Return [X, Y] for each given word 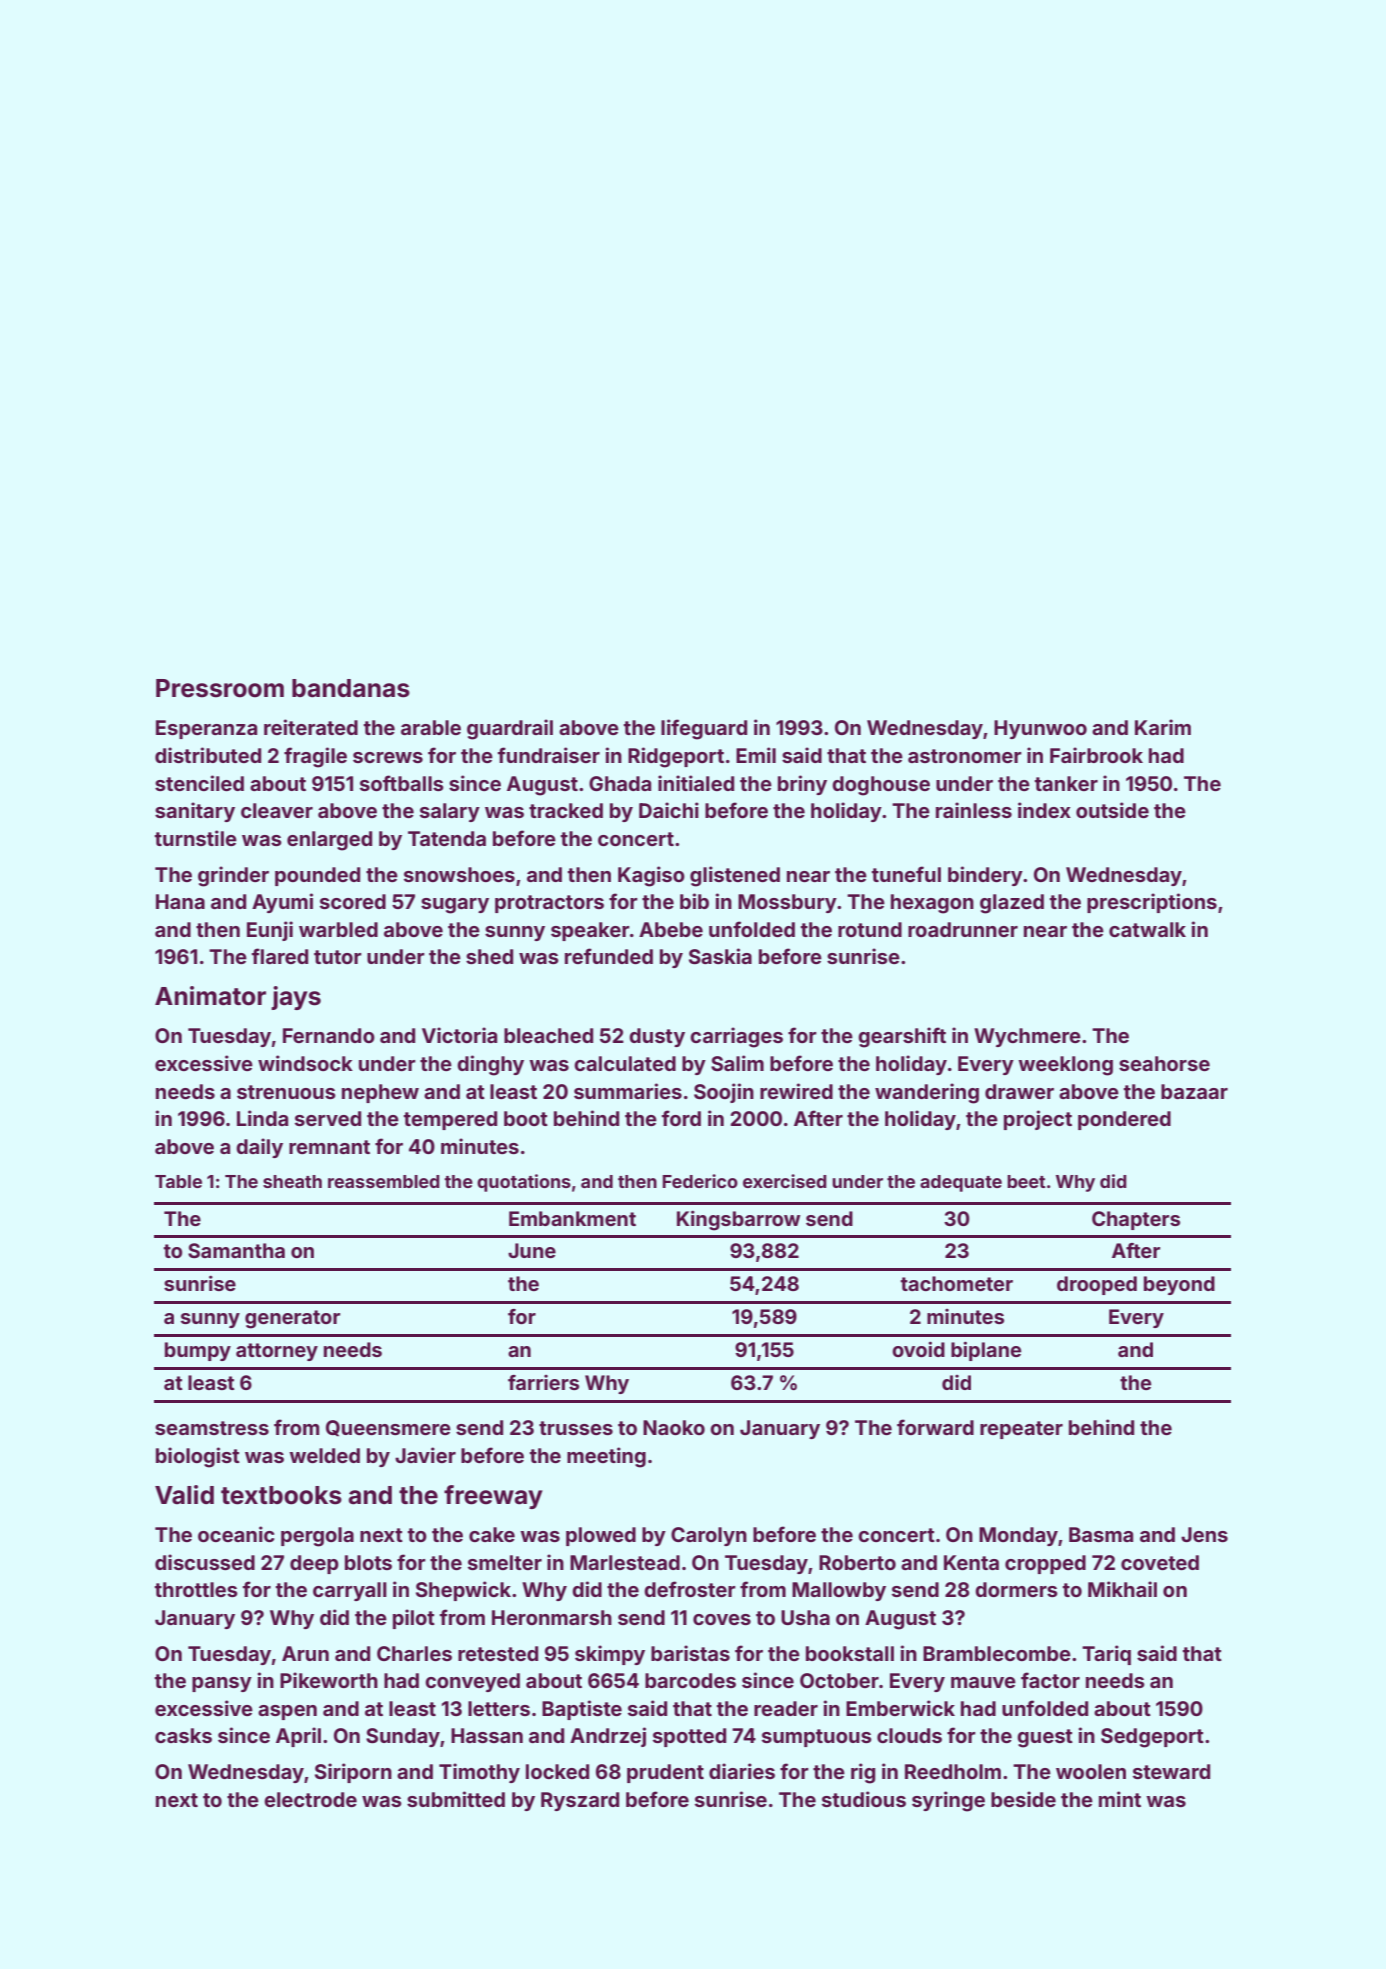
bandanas [351, 688]
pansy [222, 1684]
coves [722, 1619]
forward [935, 1427]
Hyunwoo [1040, 729]
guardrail [510, 729]
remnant [329, 1147]
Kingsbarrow [739, 1220]
